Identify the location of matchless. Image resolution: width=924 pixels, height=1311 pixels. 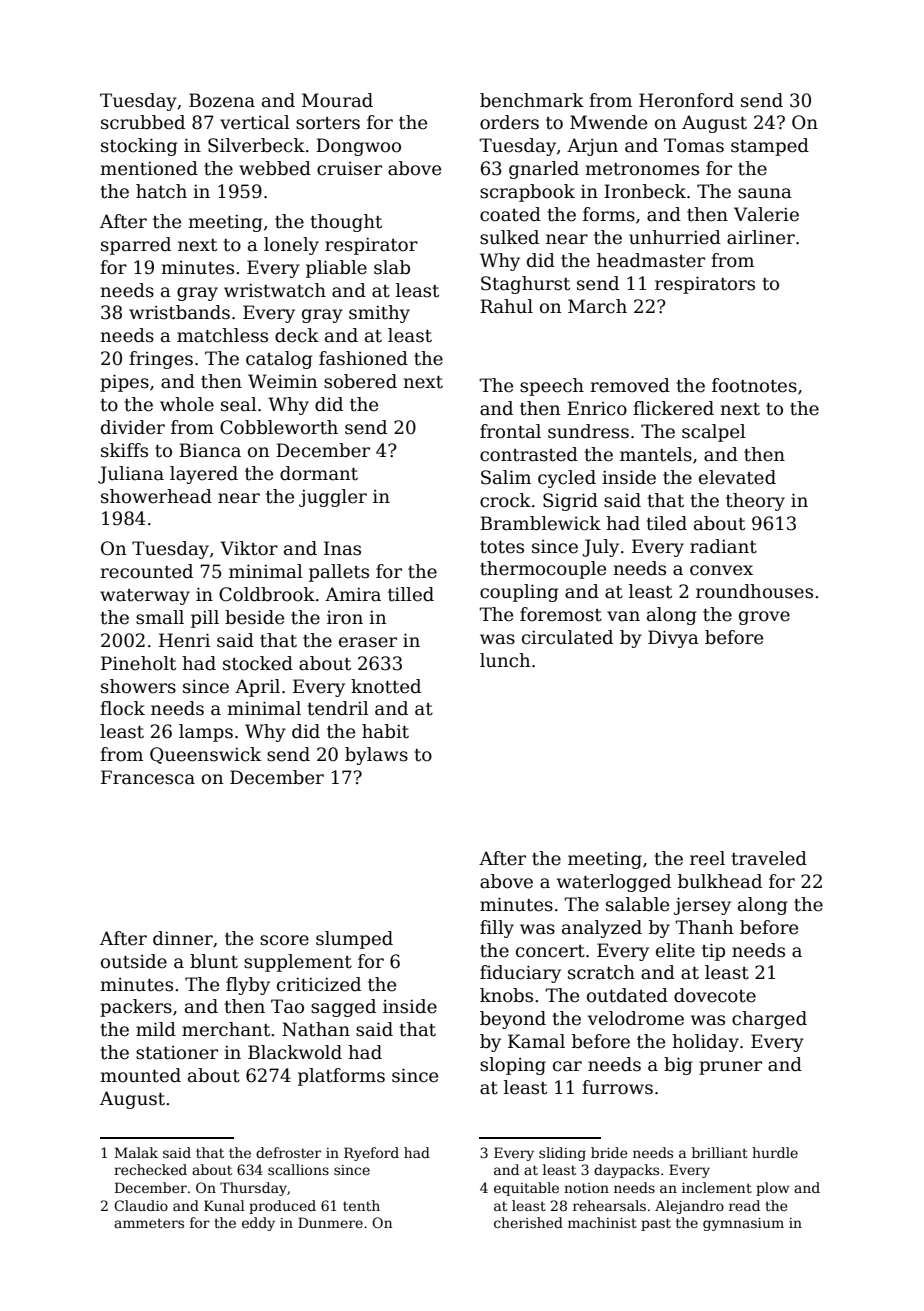
(222, 335).
